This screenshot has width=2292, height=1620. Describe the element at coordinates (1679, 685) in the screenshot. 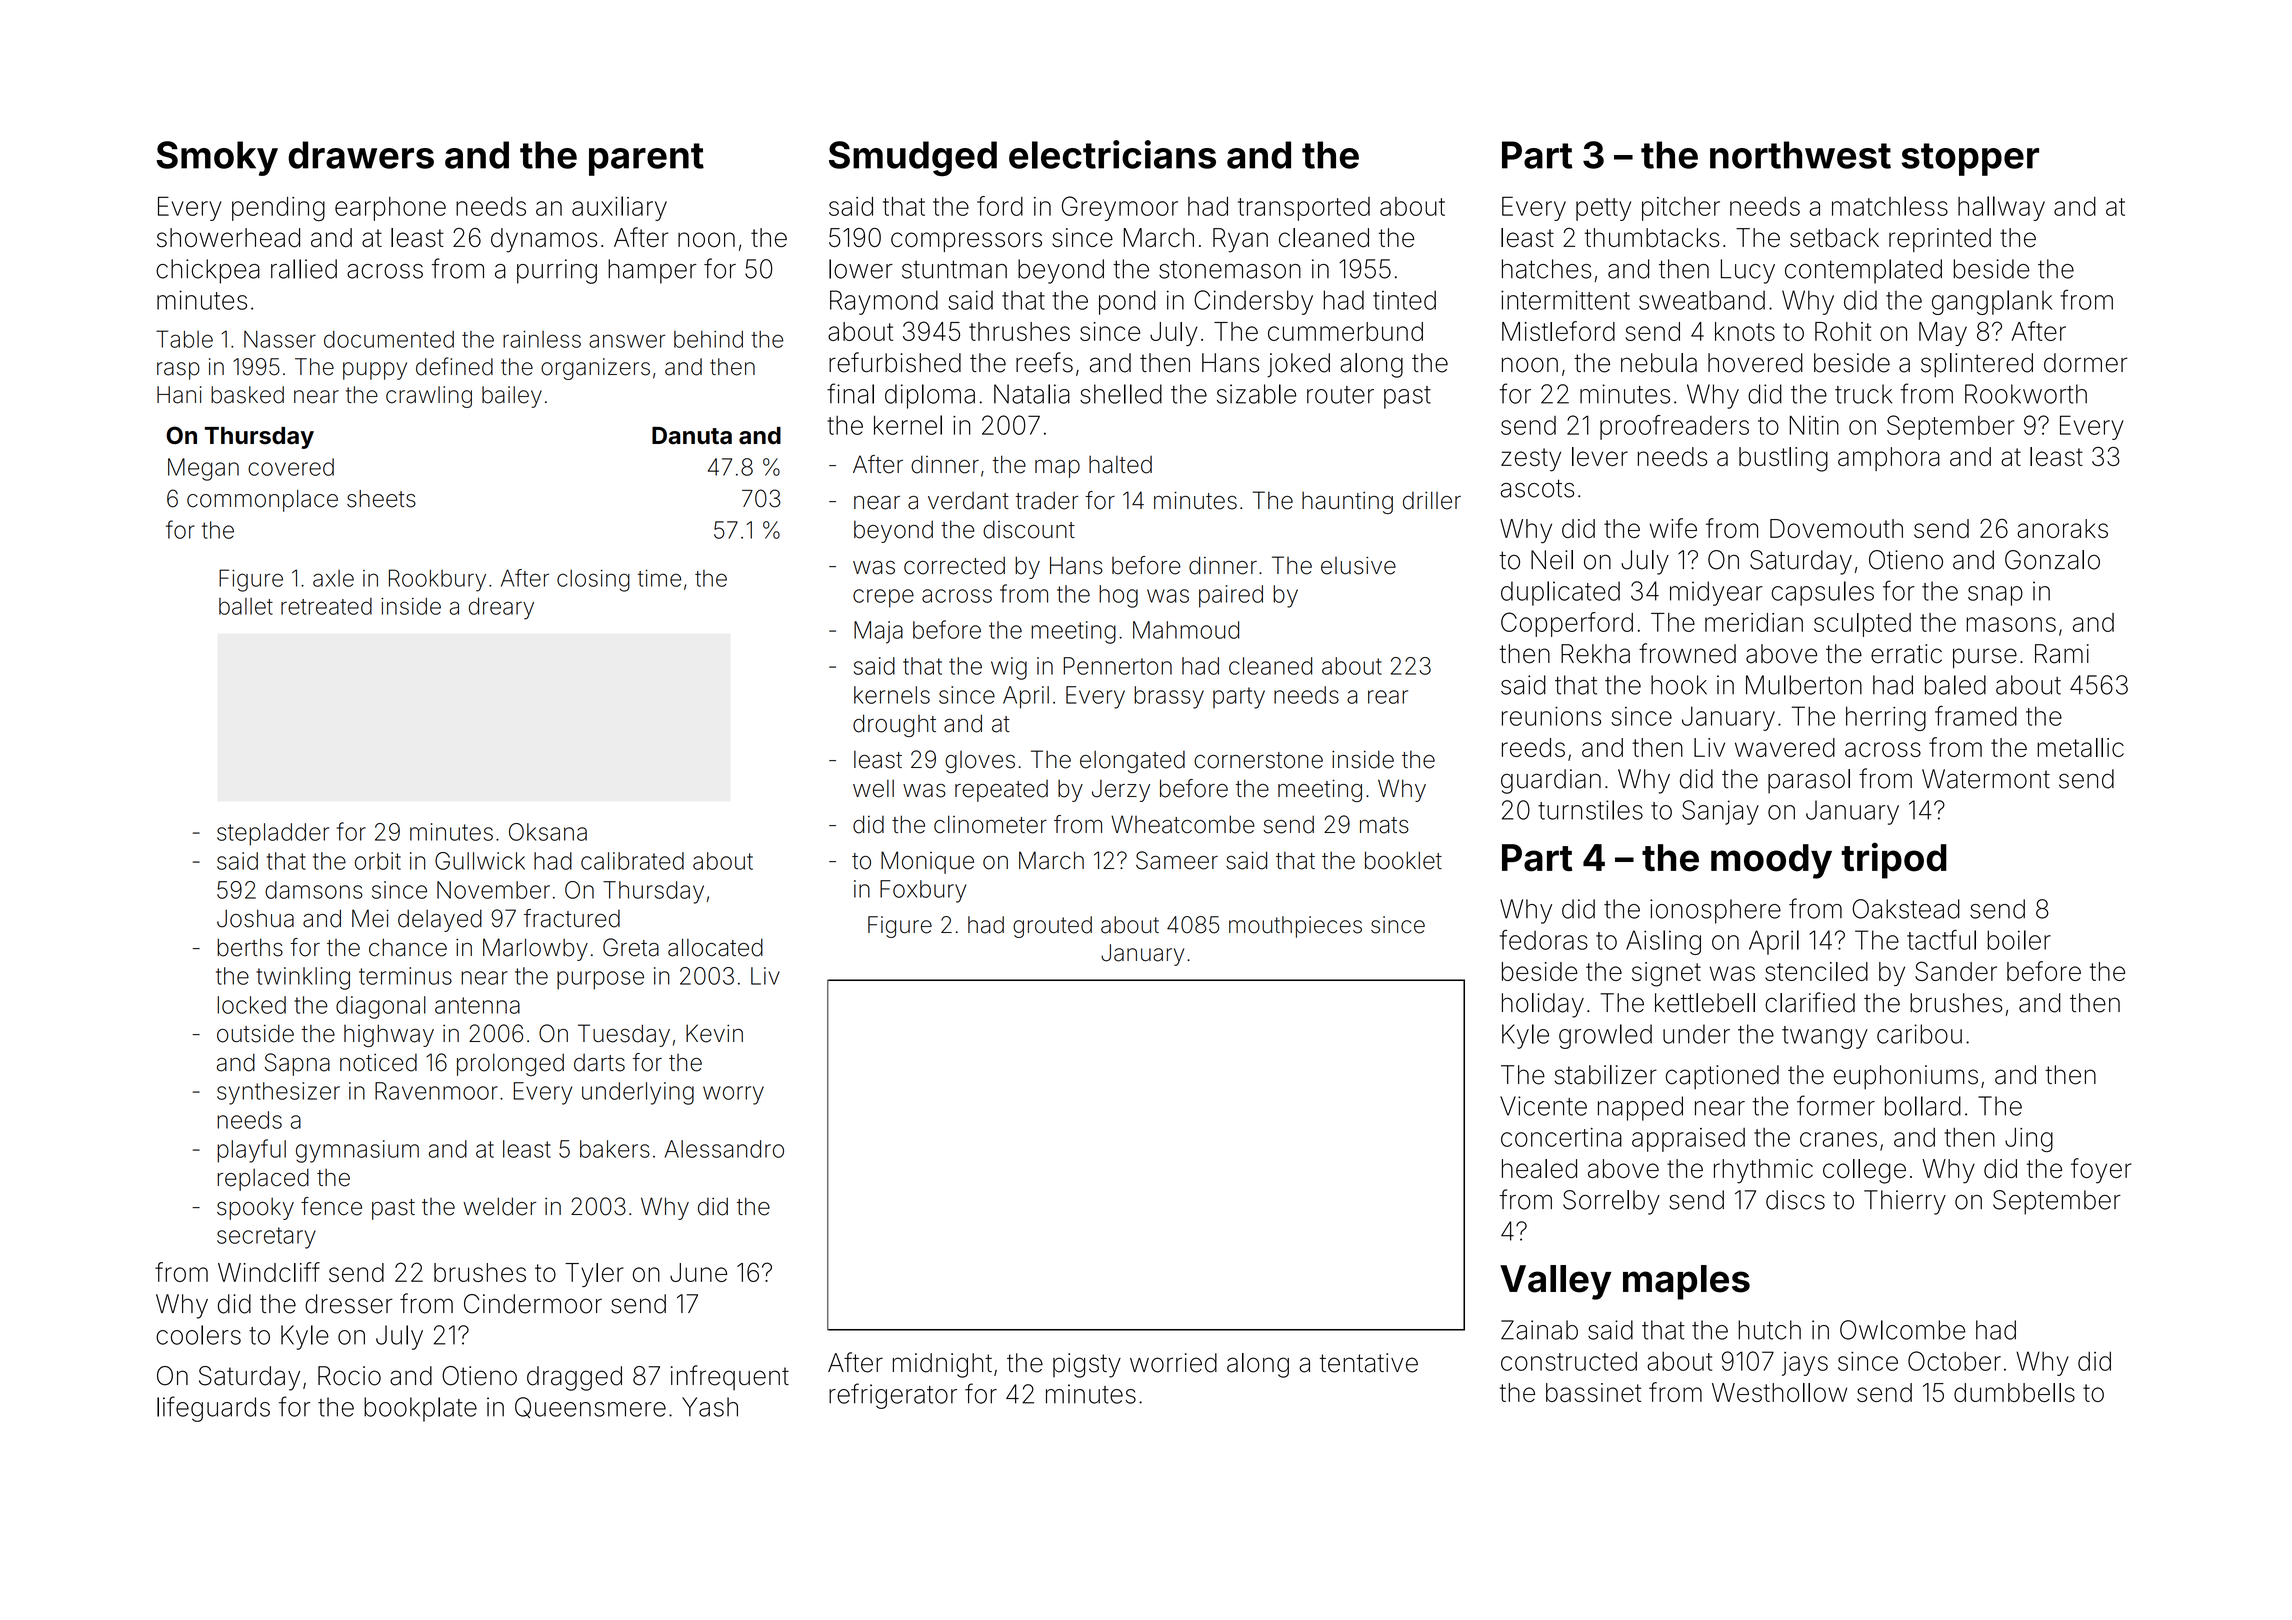

I see `hook` at that location.
